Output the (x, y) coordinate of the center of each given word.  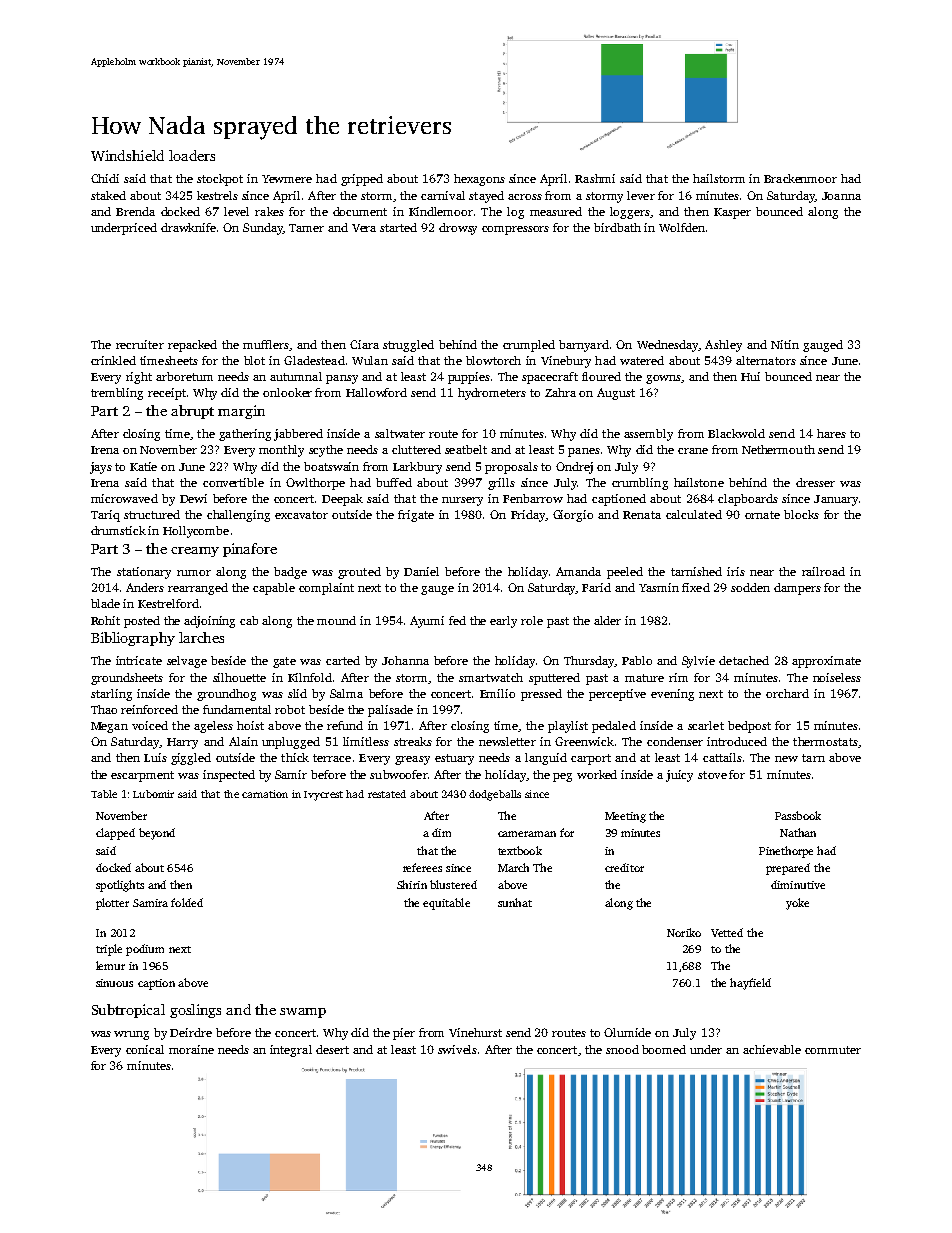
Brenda (135, 211)
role (532, 620)
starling (111, 695)
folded (187, 902)
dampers (797, 589)
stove (712, 775)
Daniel (421, 571)
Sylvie (698, 662)
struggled (408, 346)
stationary (144, 573)
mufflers (266, 344)
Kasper (732, 213)
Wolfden (682, 227)
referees (422, 867)
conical (145, 1049)
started (398, 227)
